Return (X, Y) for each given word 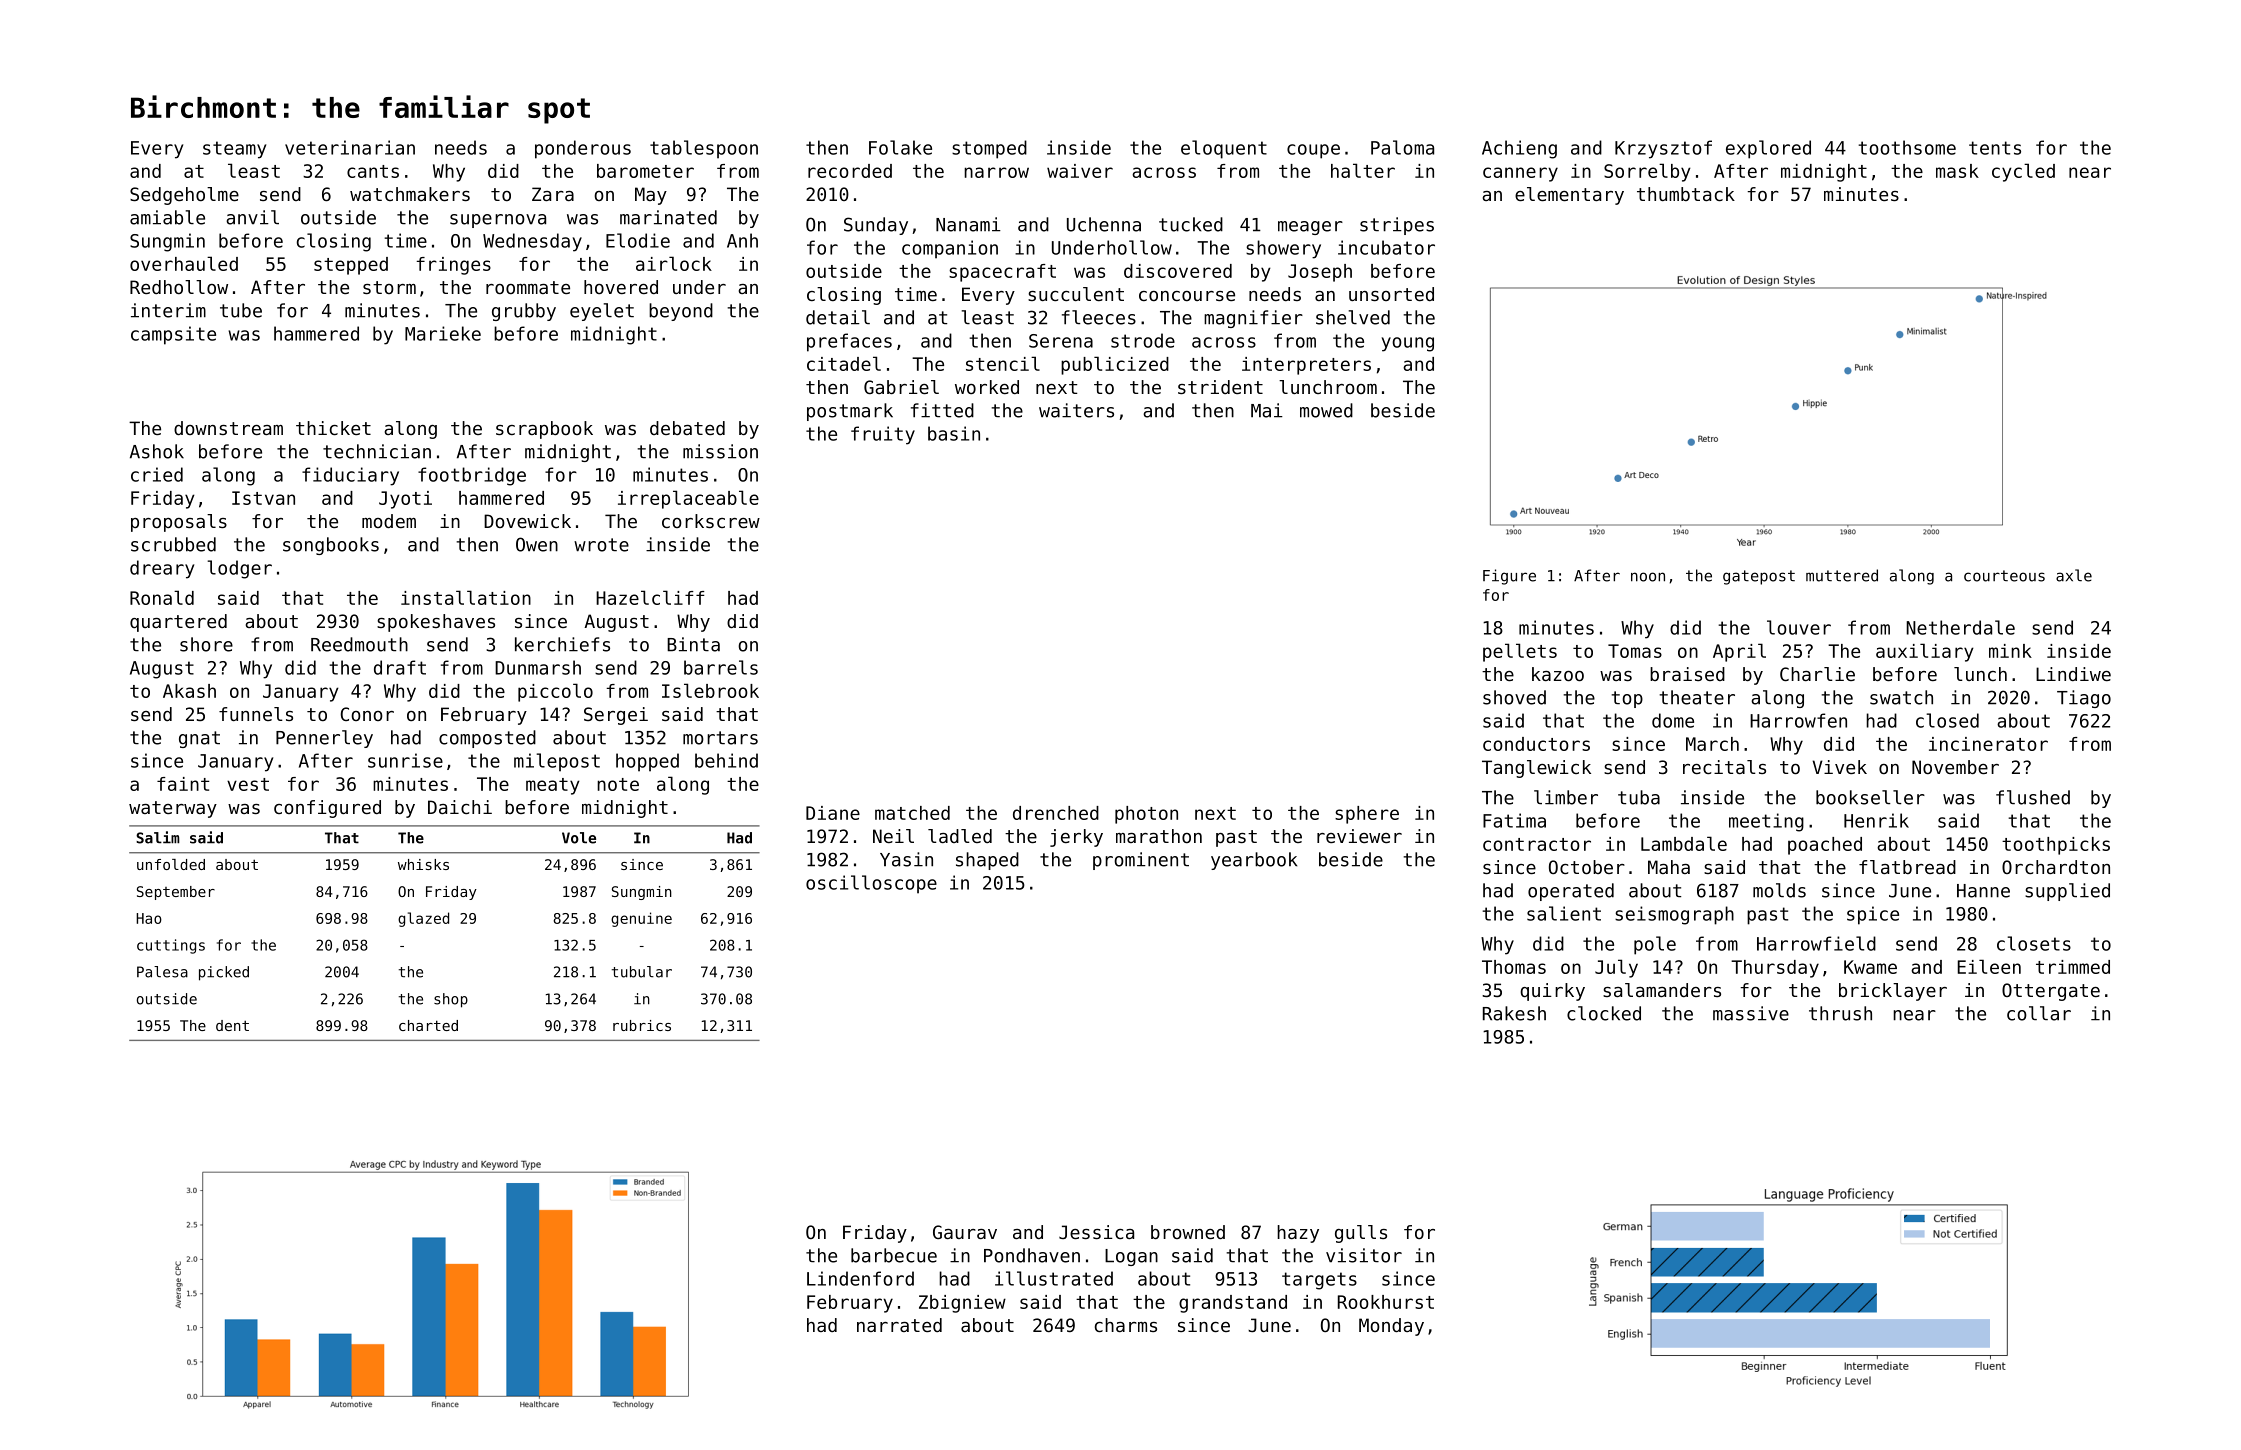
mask (1957, 171)
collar (2039, 1013)
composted (487, 739)
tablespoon (704, 149)
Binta (693, 644)
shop (451, 1000)
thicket (333, 428)
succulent (1076, 294)
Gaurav (965, 1232)
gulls (1361, 1234)
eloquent (1224, 149)
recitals (1724, 767)
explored (1768, 149)
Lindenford (860, 1278)
